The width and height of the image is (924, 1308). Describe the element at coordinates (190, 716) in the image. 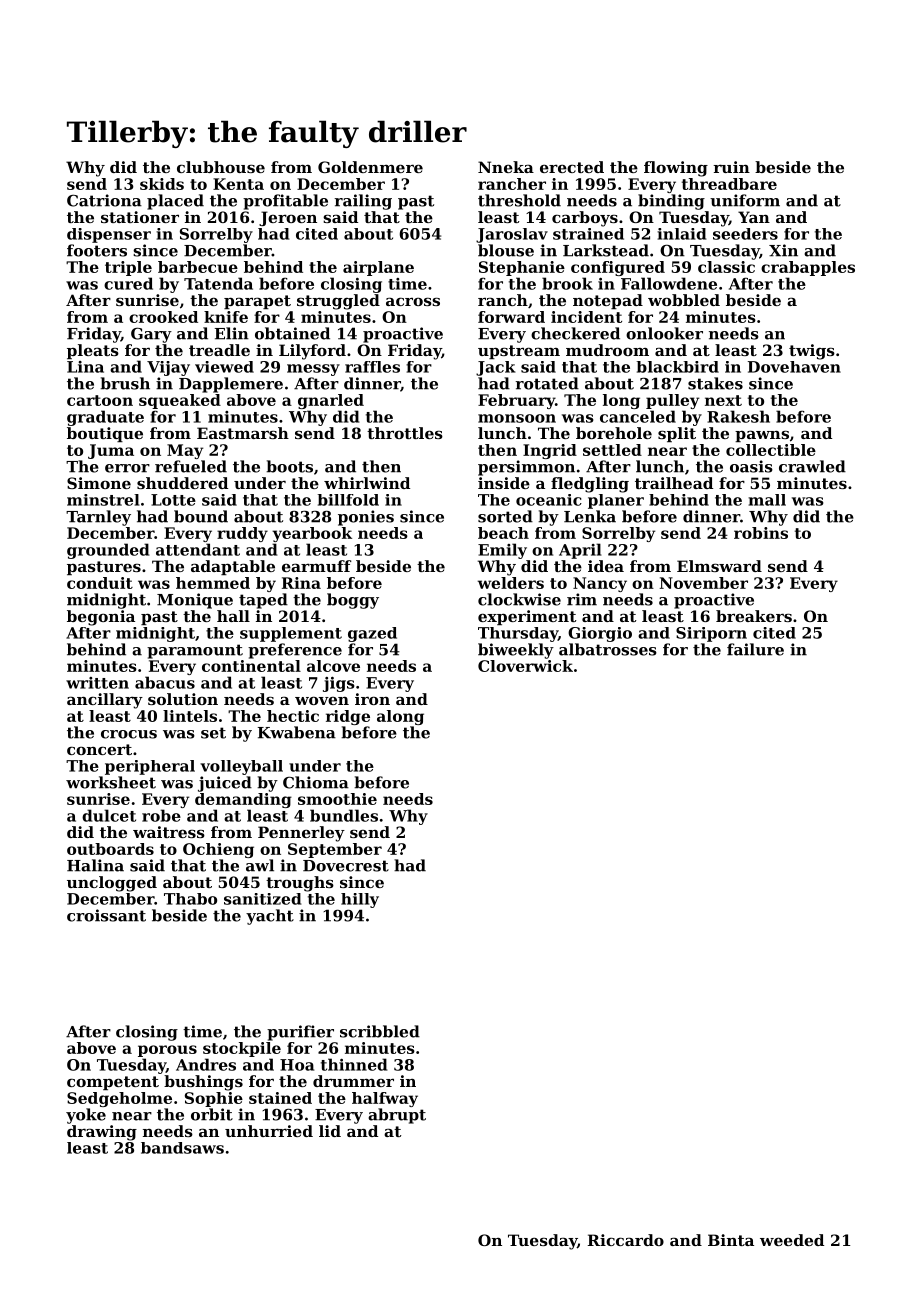

I see `lintels` at that location.
